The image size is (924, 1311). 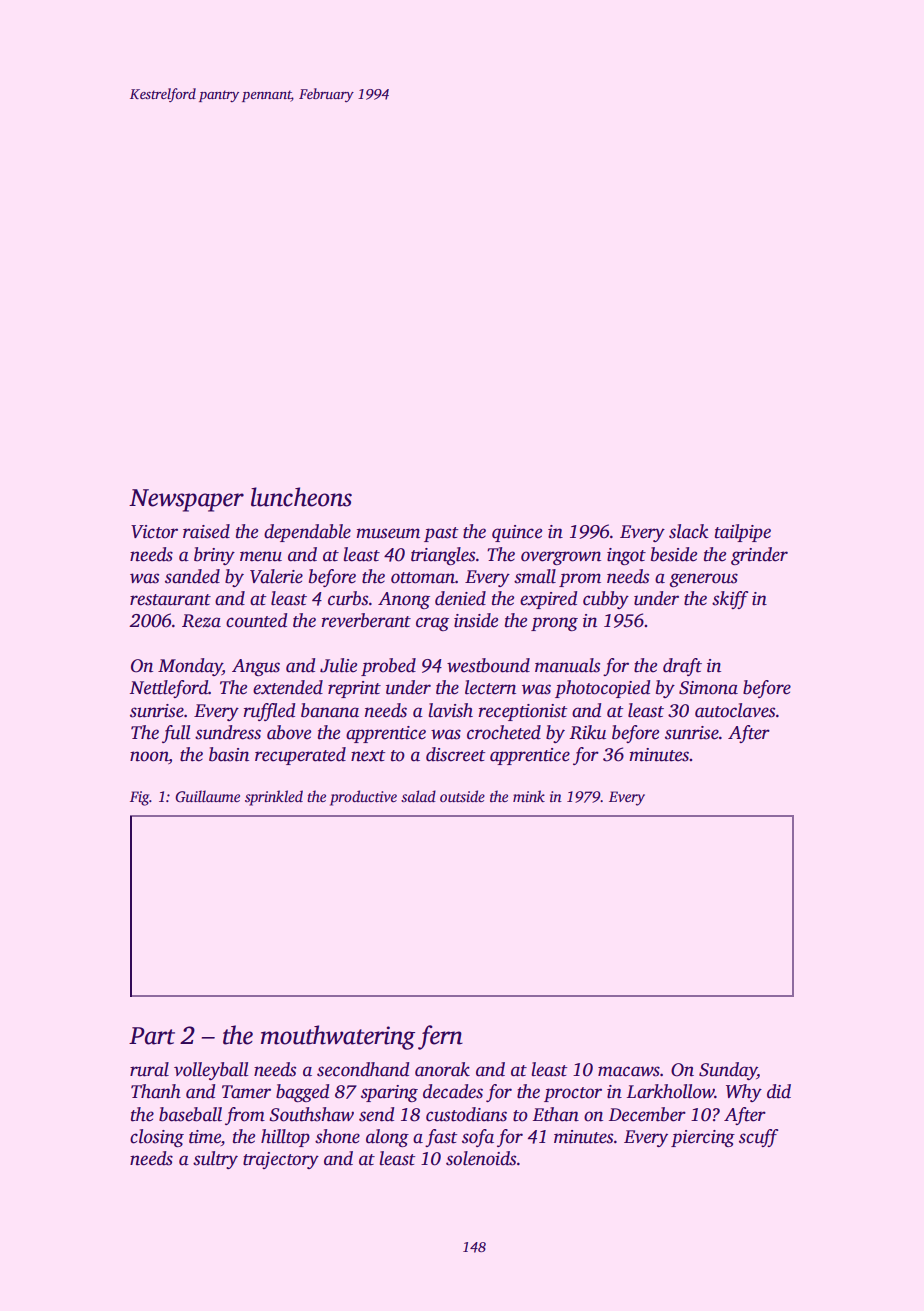 I want to click on mink, so click(x=529, y=796).
